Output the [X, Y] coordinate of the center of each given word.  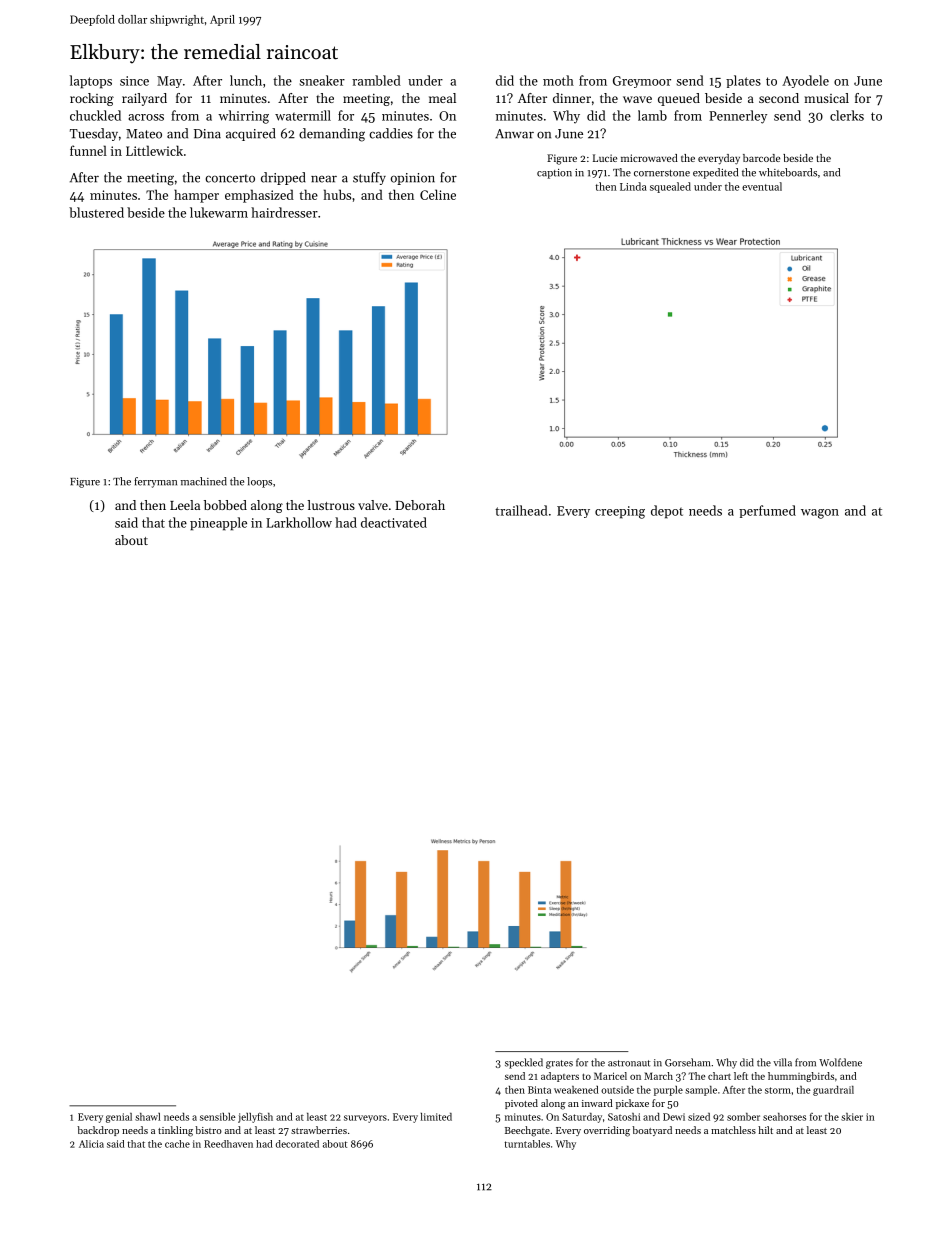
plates [743, 81]
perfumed [767, 511]
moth [558, 80]
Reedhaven [228, 1144]
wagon [820, 514]
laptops [91, 82]
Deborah [420, 505]
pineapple [218, 524]
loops [259, 482]
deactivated [394, 522]
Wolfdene [840, 1062]
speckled [524, 1063]
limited [436, 1117]
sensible [218, 1117]
